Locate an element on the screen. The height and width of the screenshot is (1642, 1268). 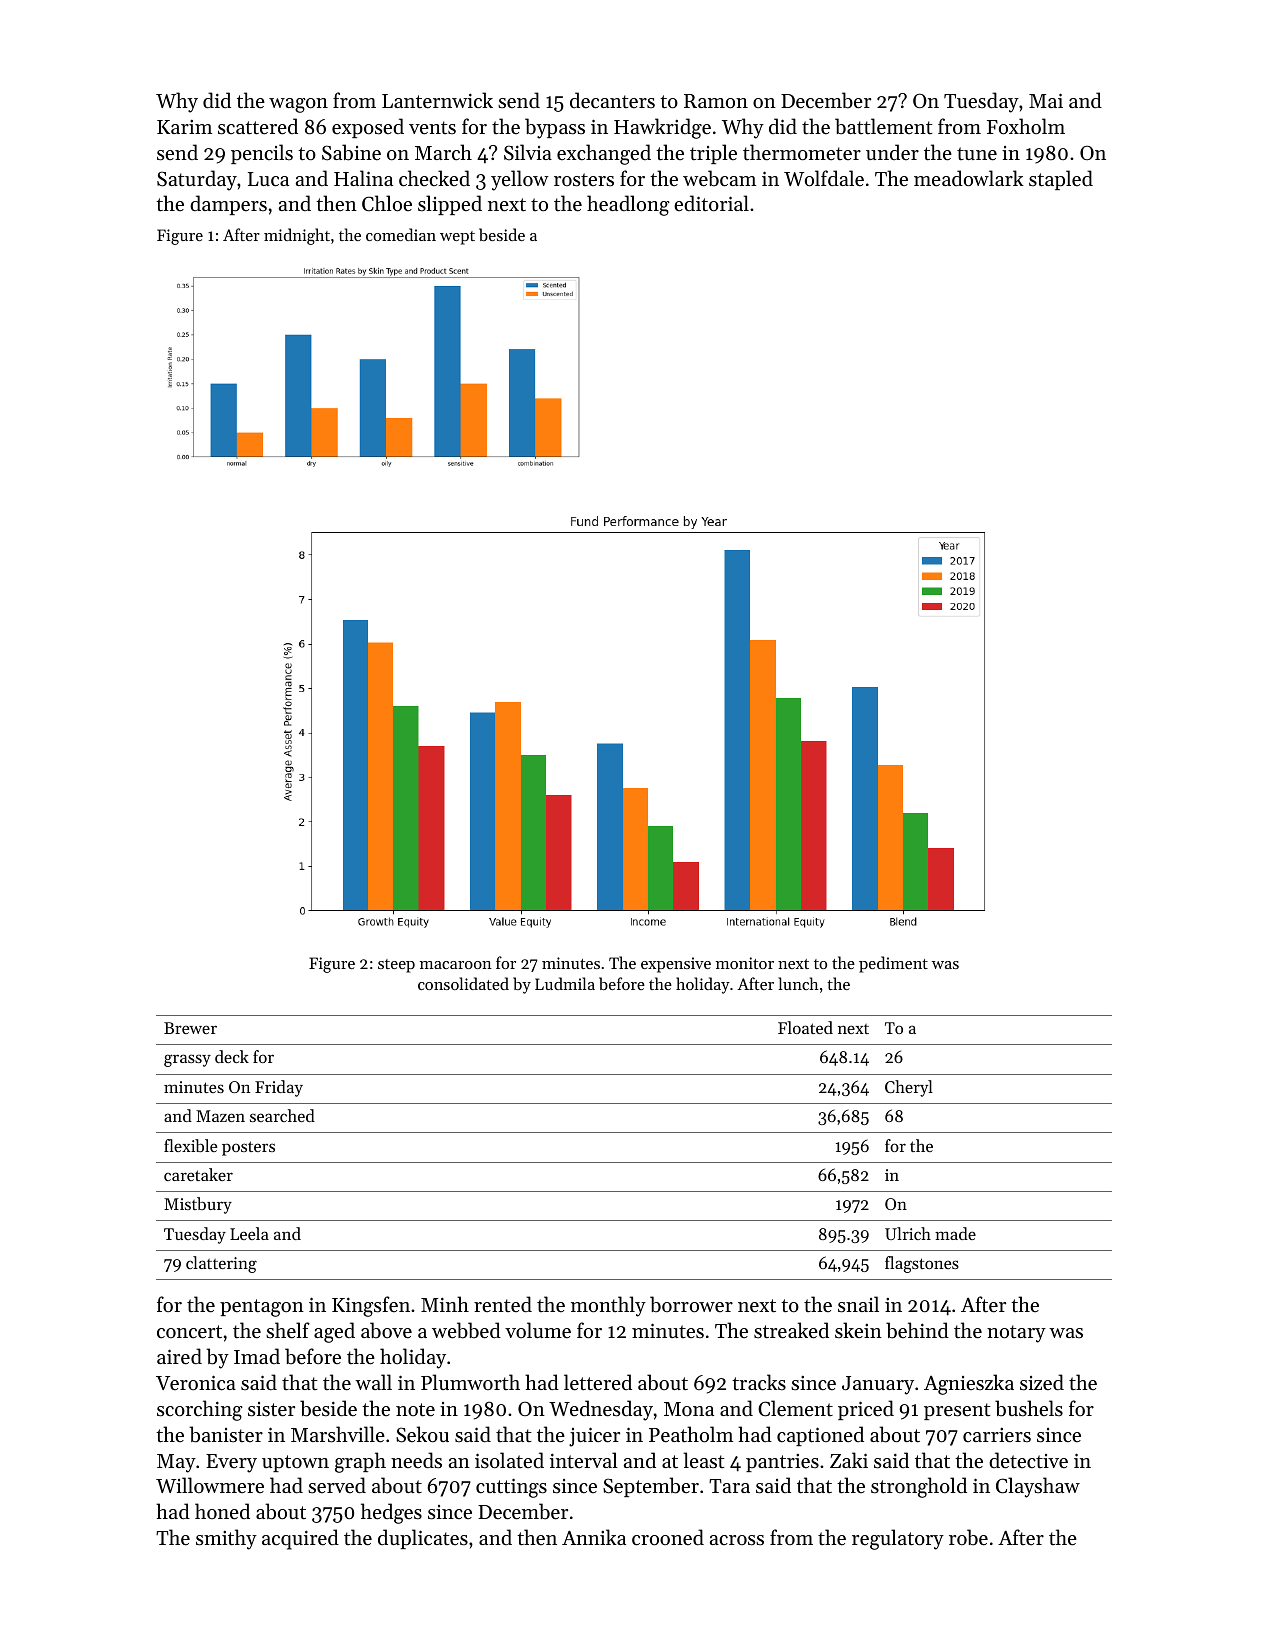
headlong is located at coordinates (628, 205).
